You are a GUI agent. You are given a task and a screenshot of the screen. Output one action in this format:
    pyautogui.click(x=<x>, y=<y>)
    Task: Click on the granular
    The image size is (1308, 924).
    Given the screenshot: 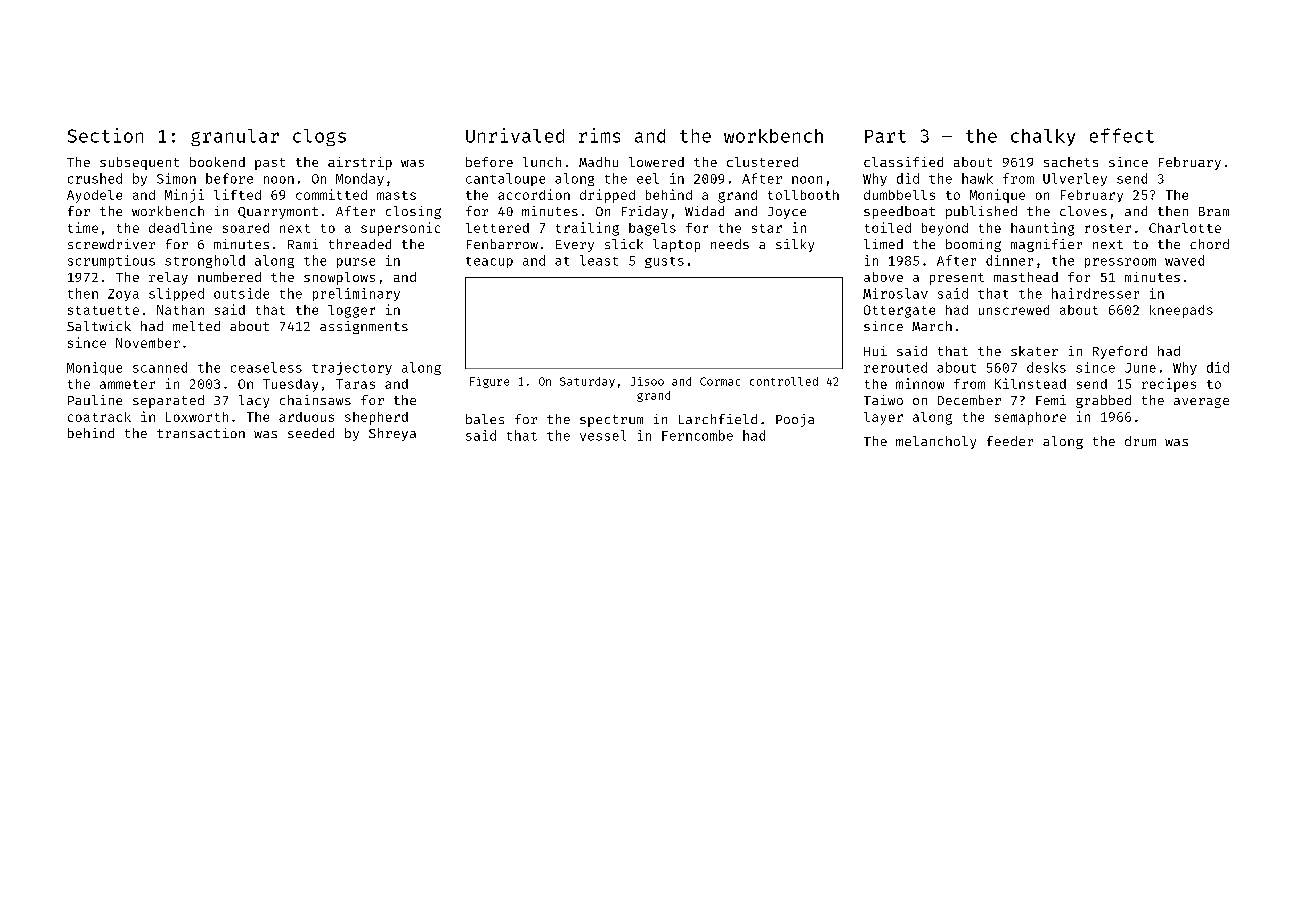 What is the action you would take?
    pyautogui.click(x=235, y=137)
